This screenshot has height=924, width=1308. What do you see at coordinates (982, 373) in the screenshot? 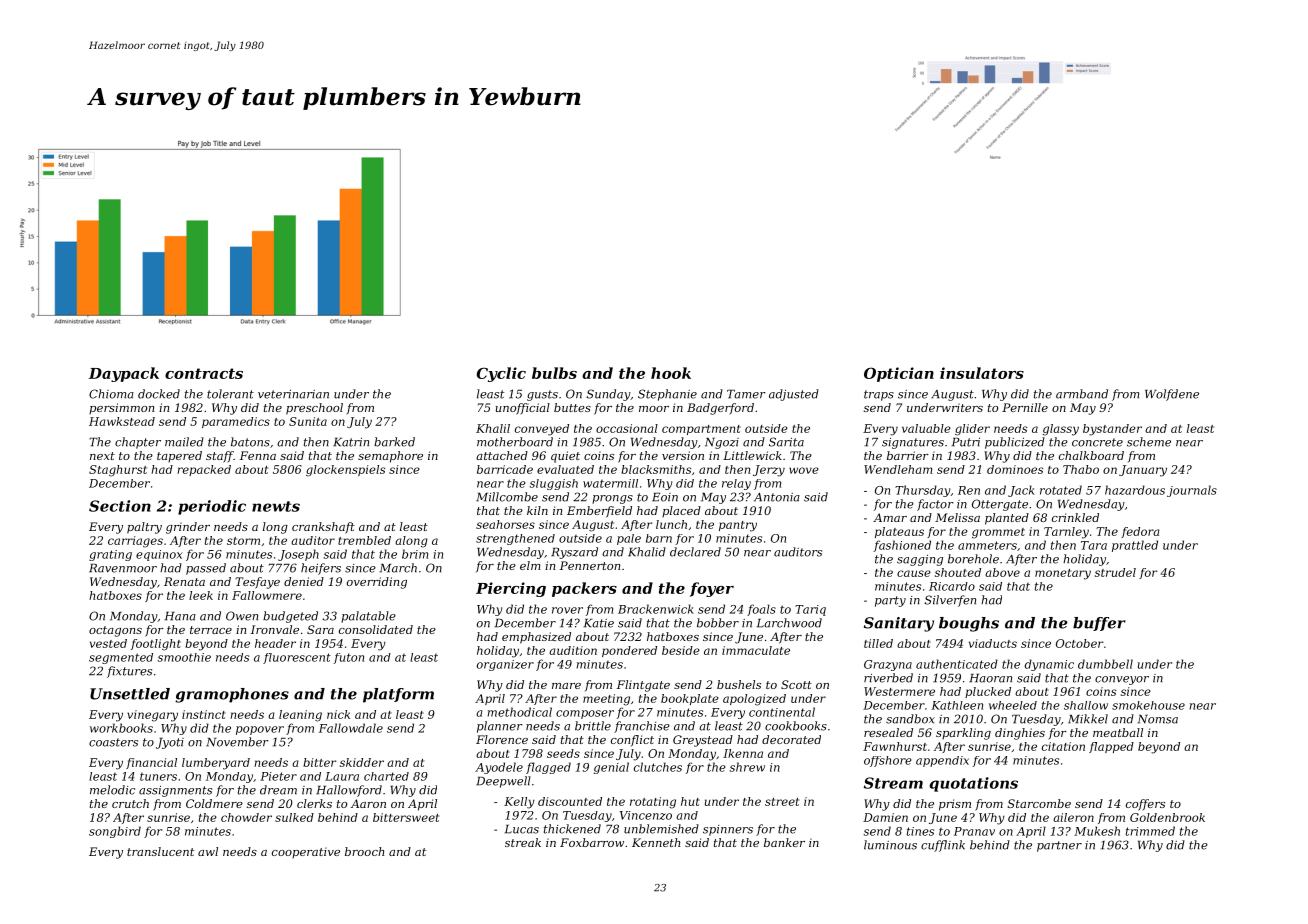
I see `insulators` at bounding box center [982, 373].
